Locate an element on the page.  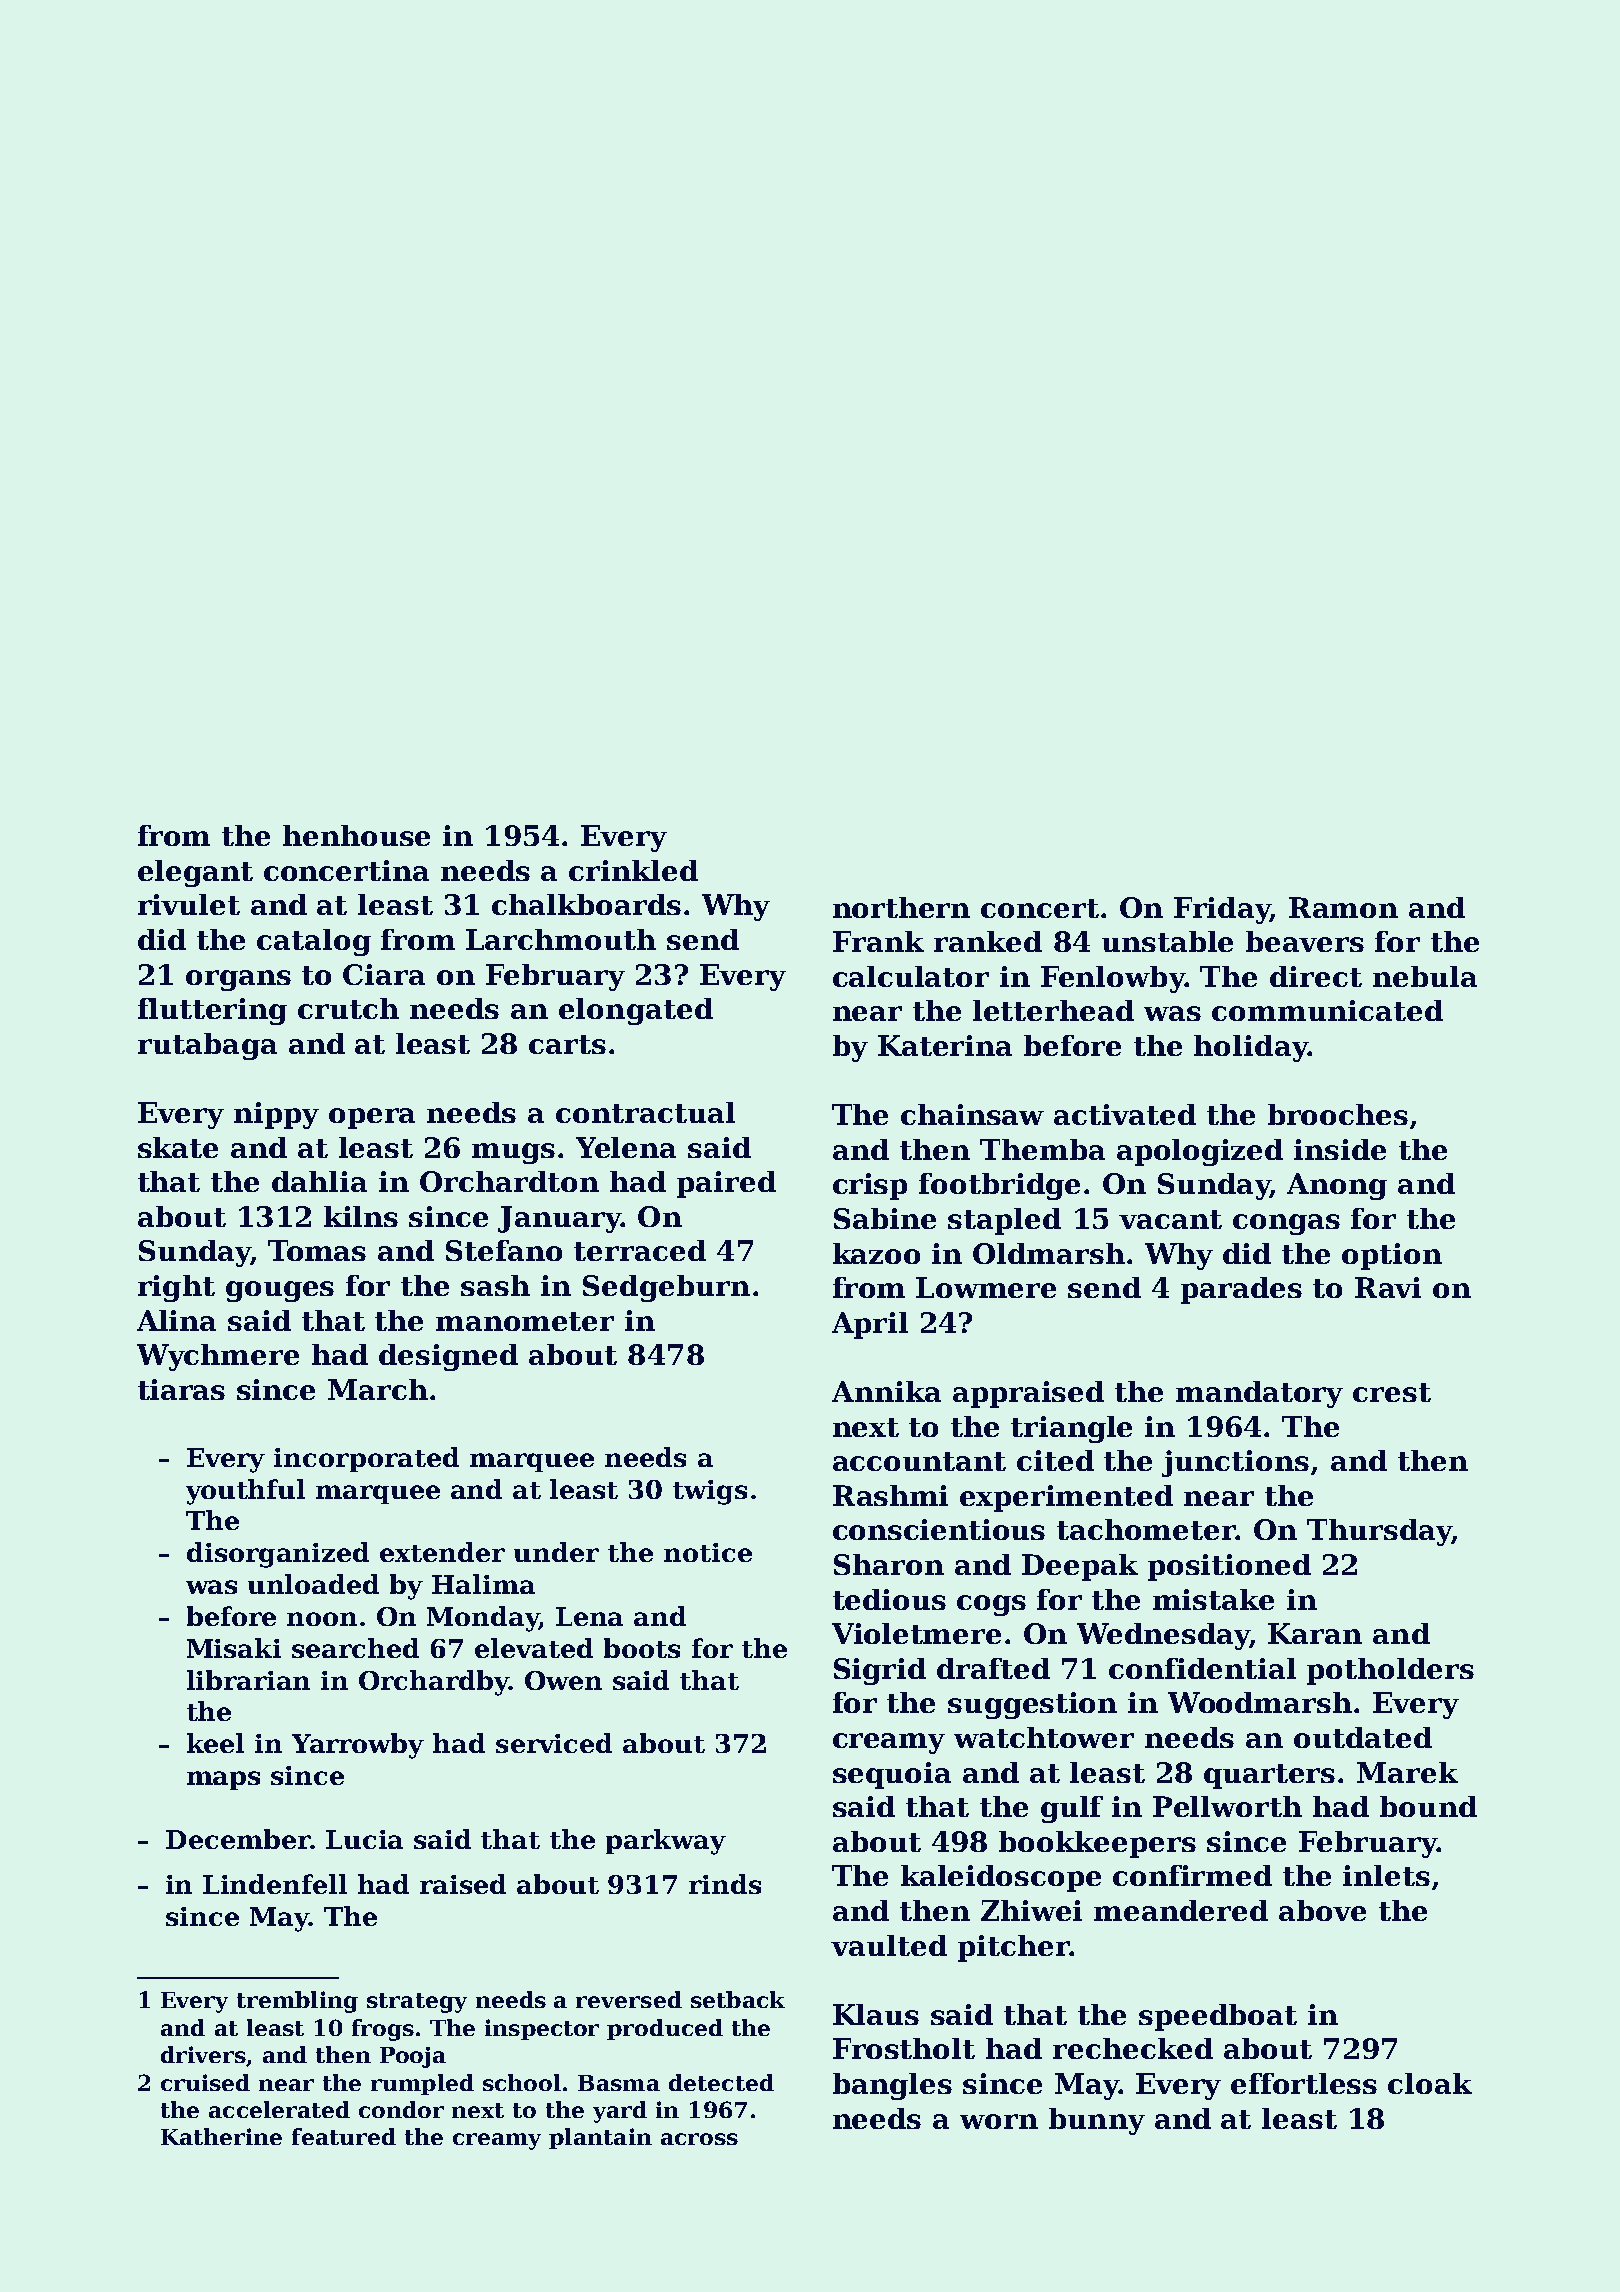
crinkled is located at coordinates (633, 870).
